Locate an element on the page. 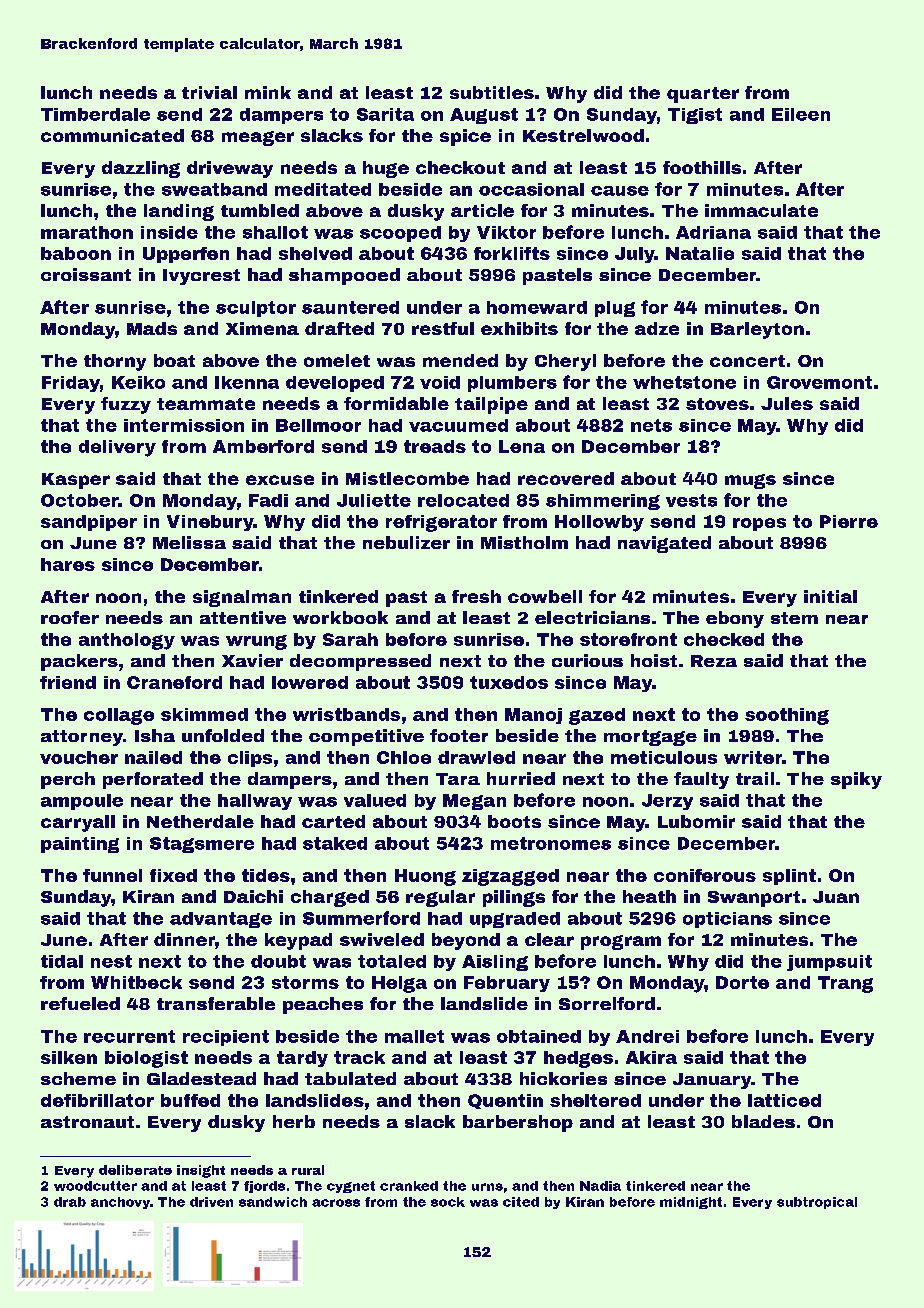 The image size is (924, 1308). charged is located at coordinates (330, 898).
